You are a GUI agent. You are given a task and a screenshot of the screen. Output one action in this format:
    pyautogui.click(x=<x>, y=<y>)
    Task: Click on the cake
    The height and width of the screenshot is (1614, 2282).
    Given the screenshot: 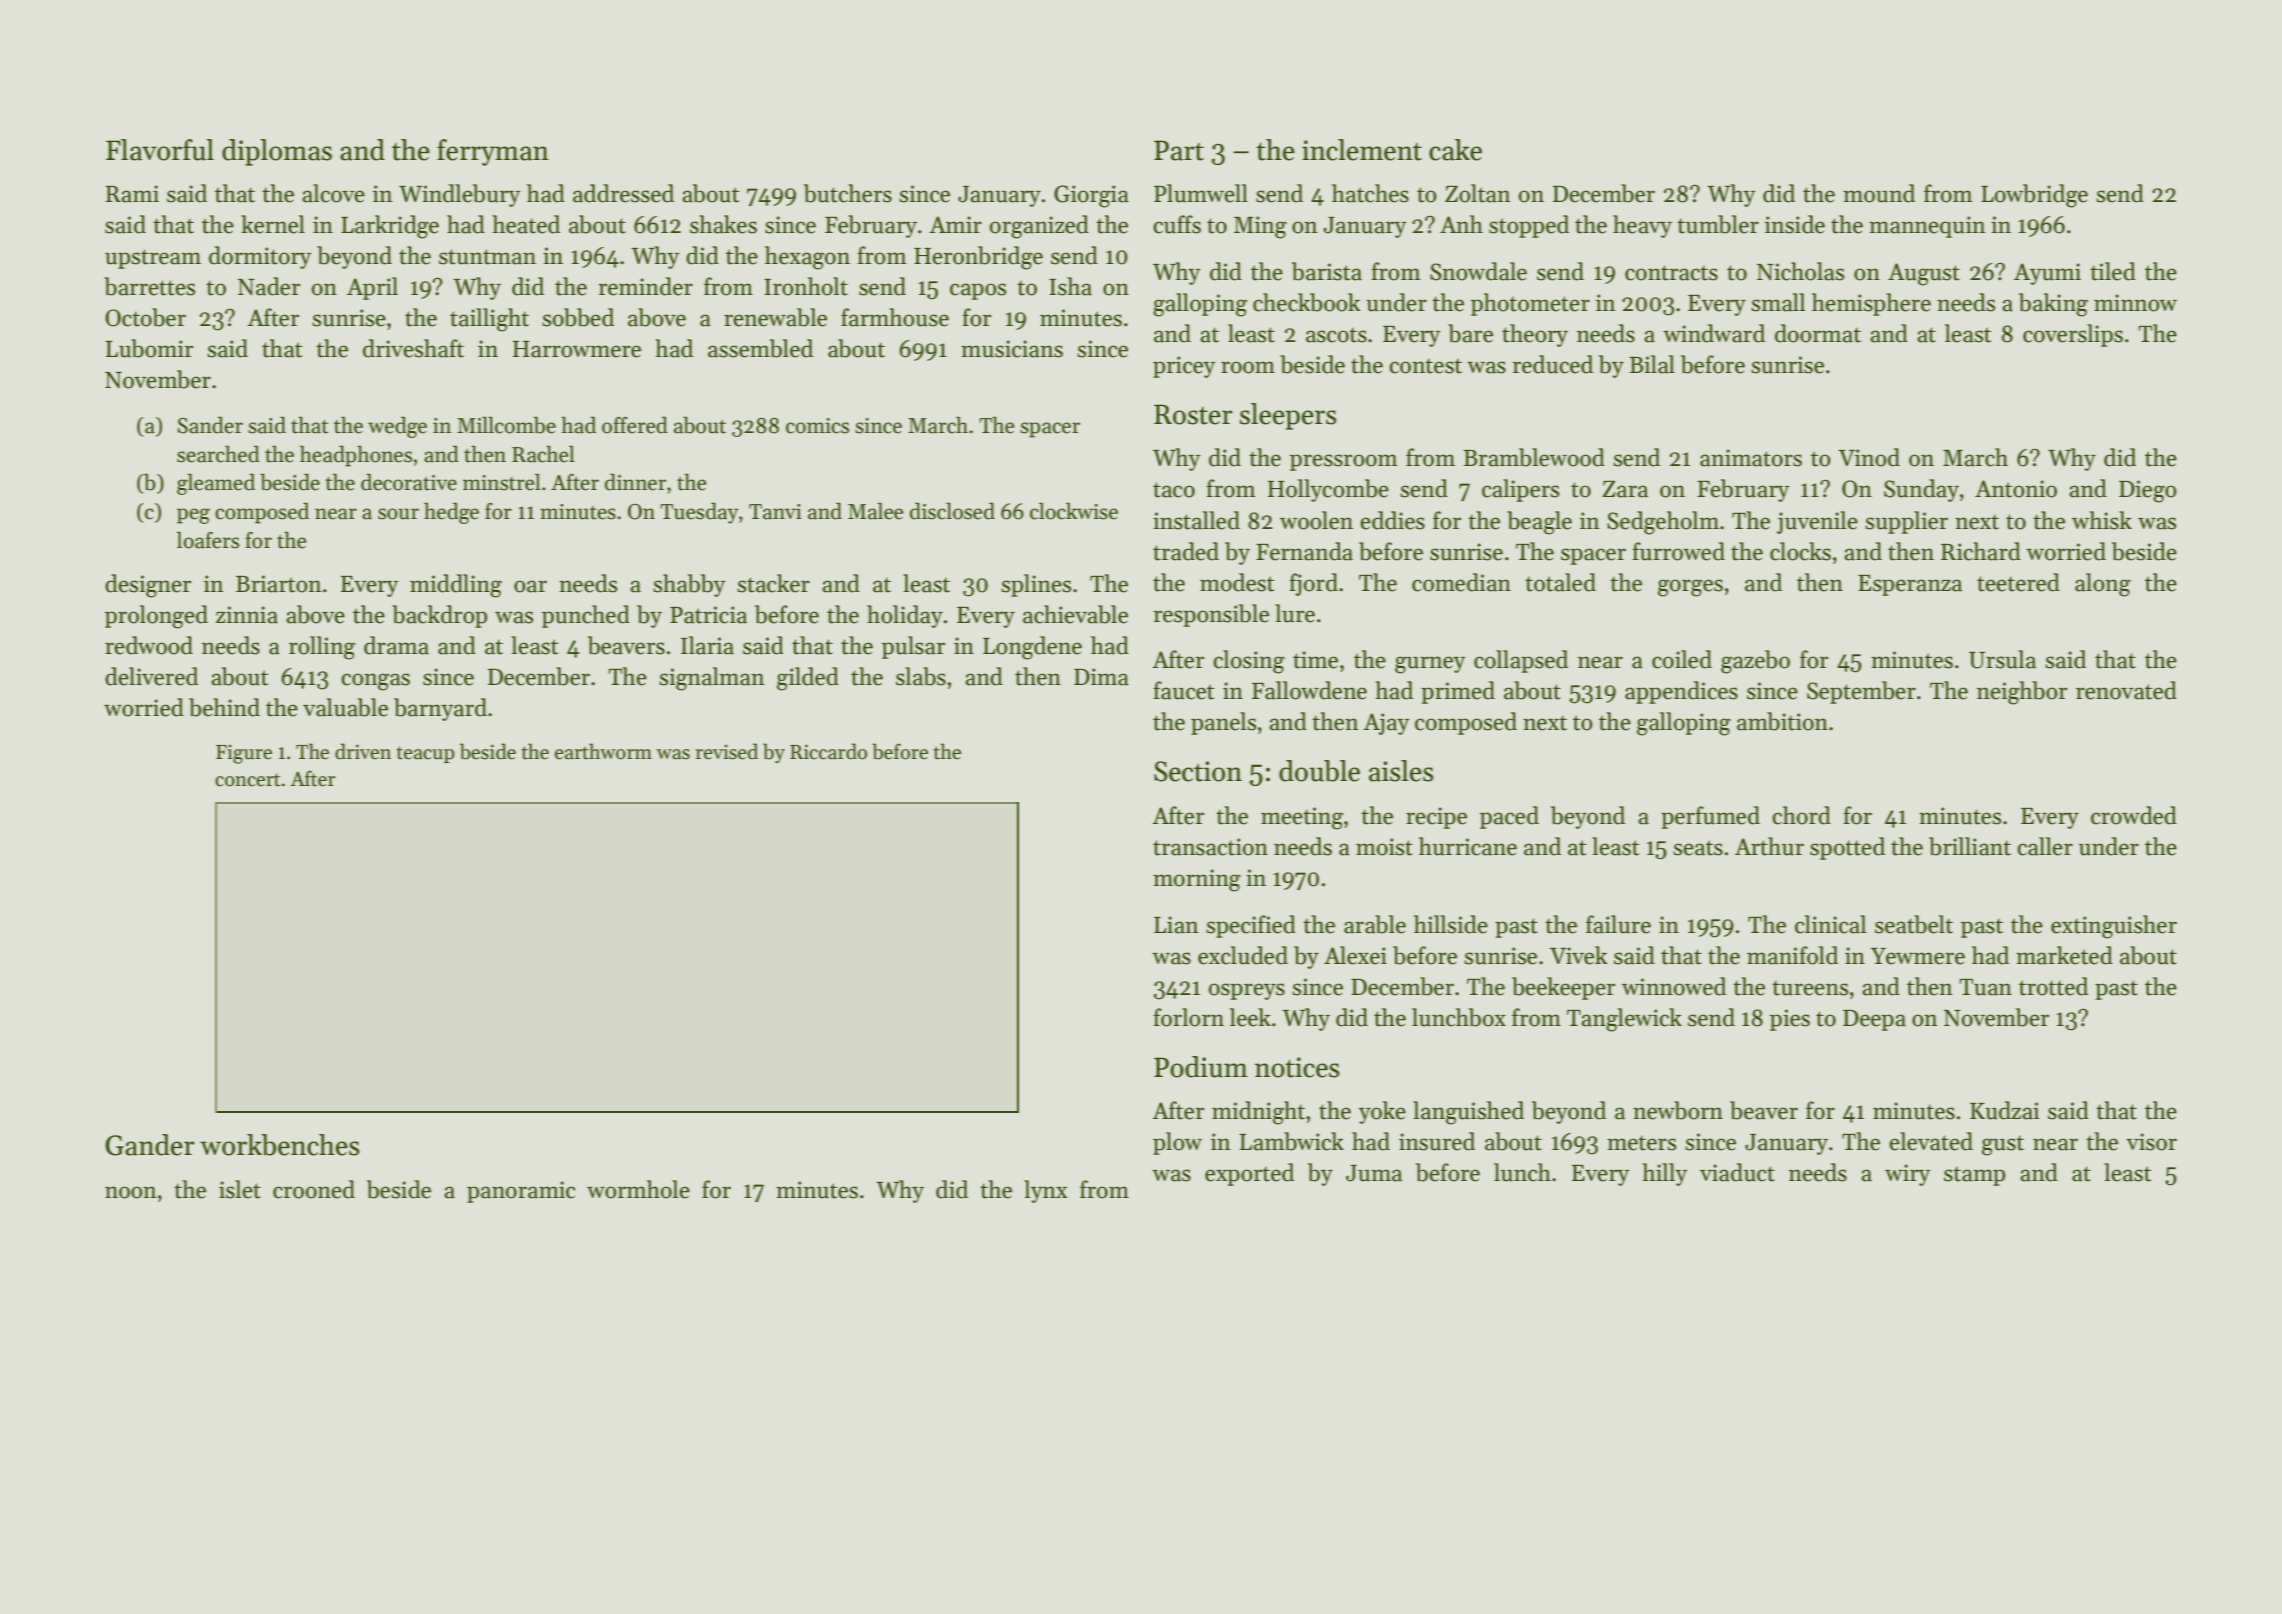 What is the action you would take?
    pyautogui.click(x=1455, y=150)
